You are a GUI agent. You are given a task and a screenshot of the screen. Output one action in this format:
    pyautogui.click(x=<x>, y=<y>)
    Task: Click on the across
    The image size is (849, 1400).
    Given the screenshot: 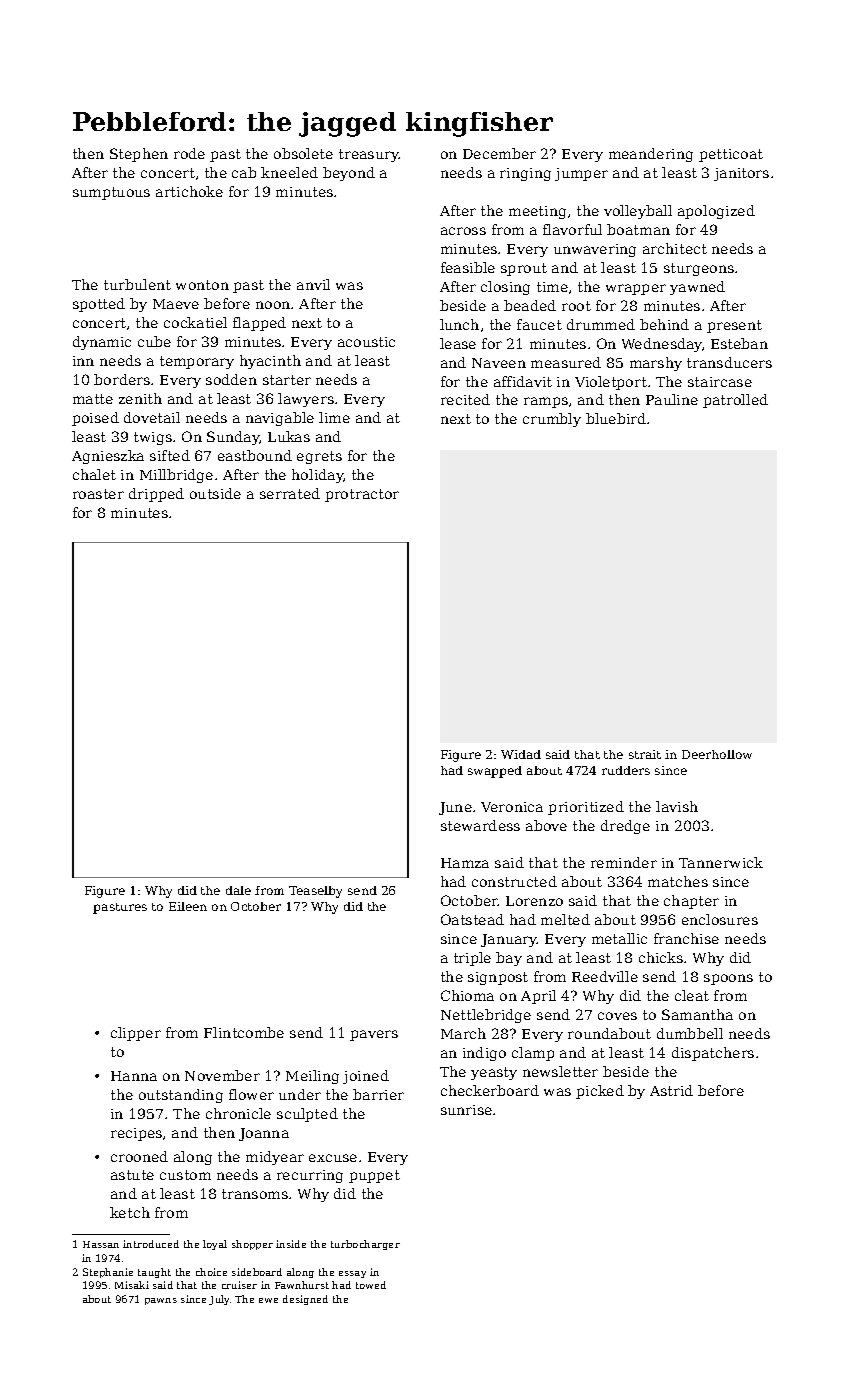 What is the action you would take?
    pyautogui.click(x=463, y=231)
